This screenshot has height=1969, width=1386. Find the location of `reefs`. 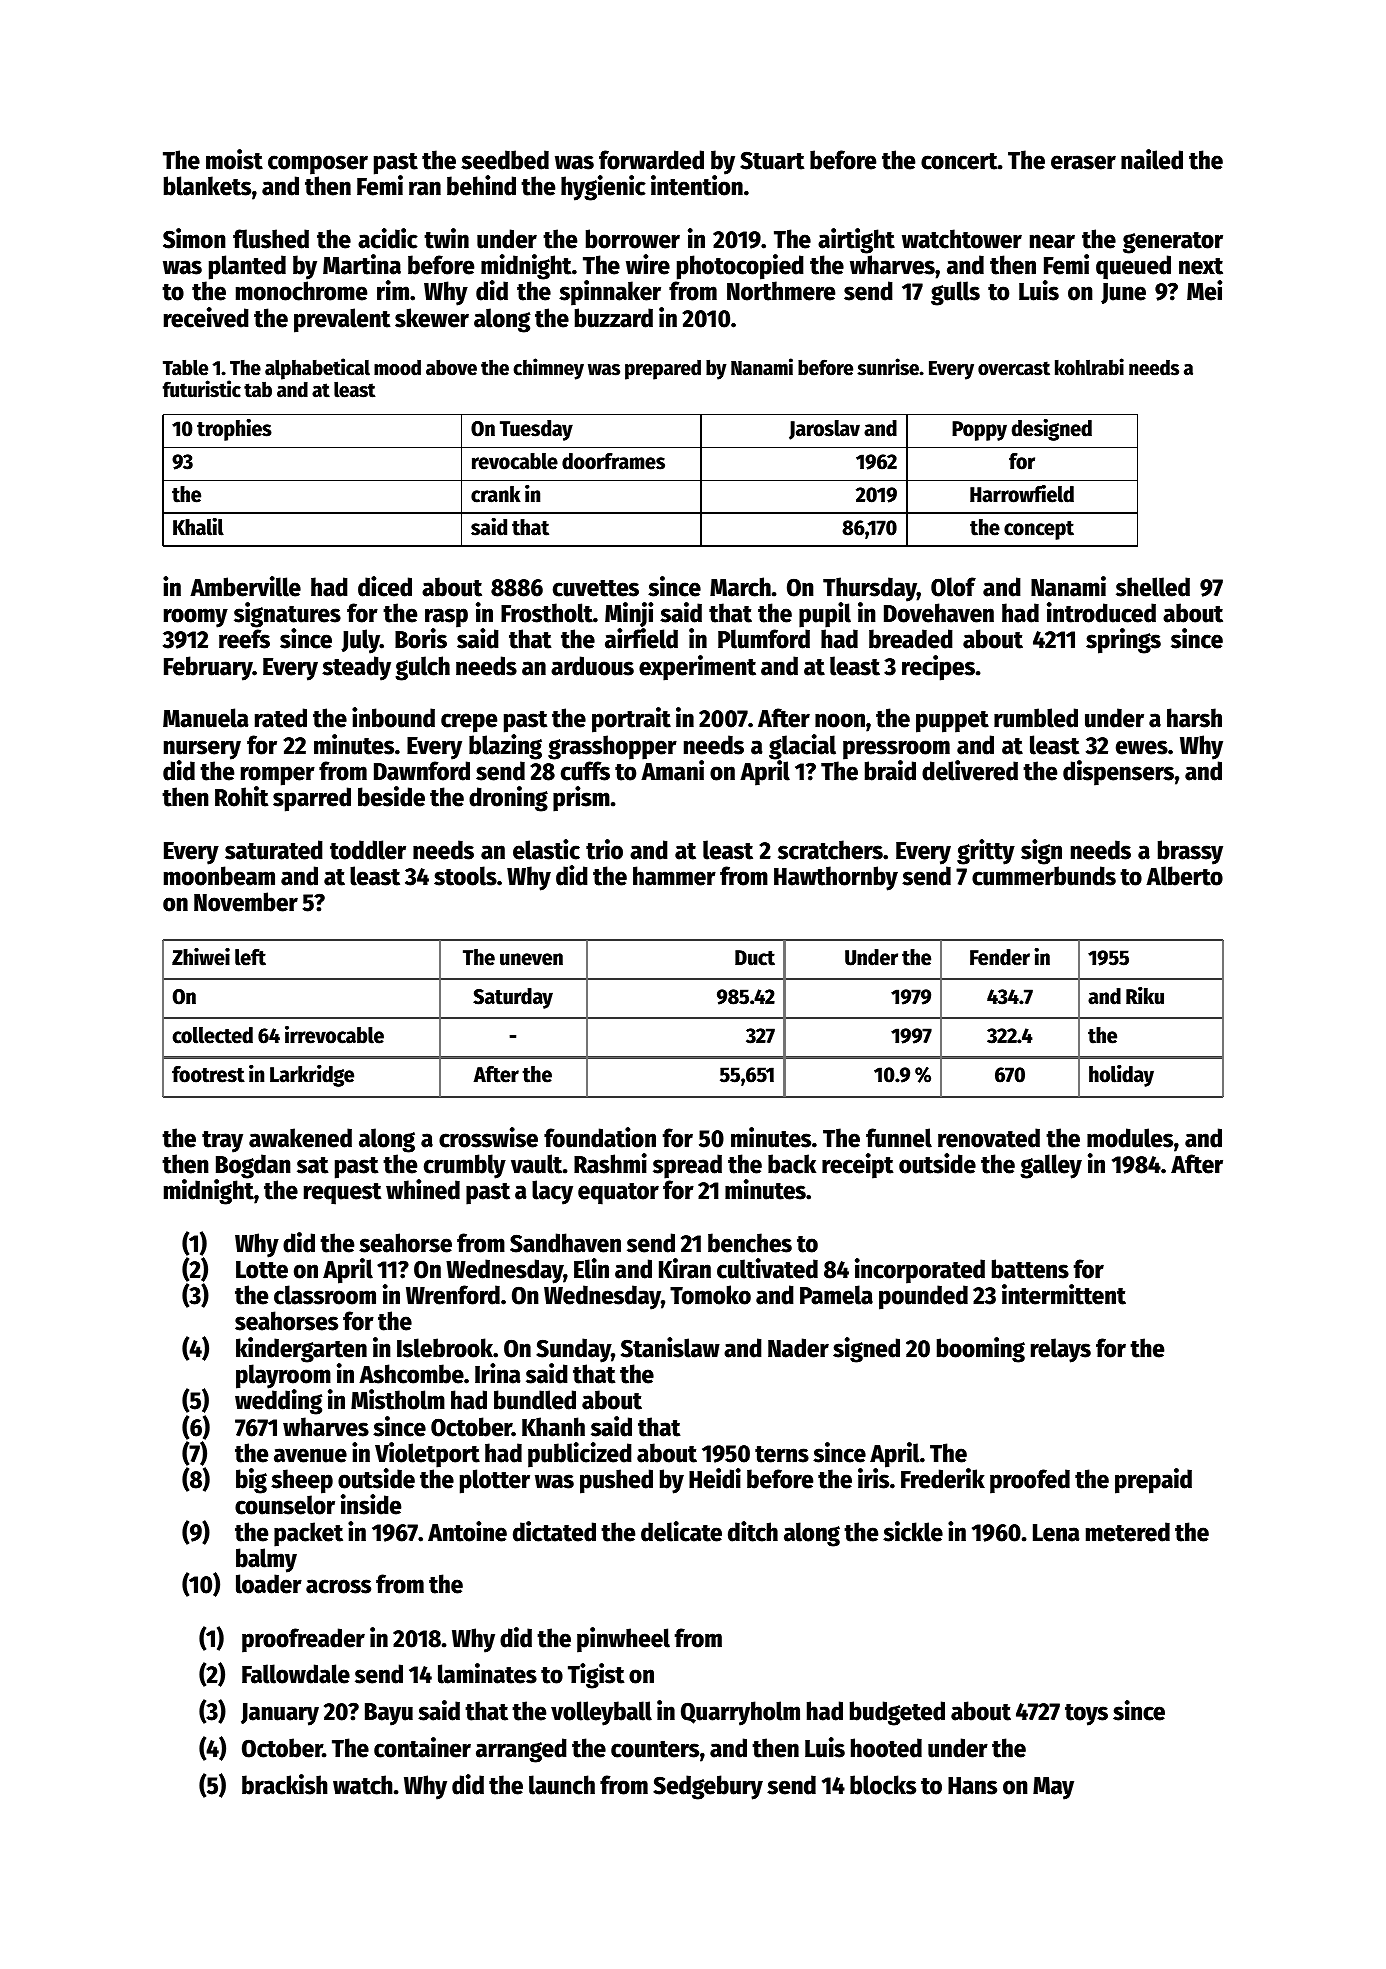

reefs is located at coordinates (244, 639).
